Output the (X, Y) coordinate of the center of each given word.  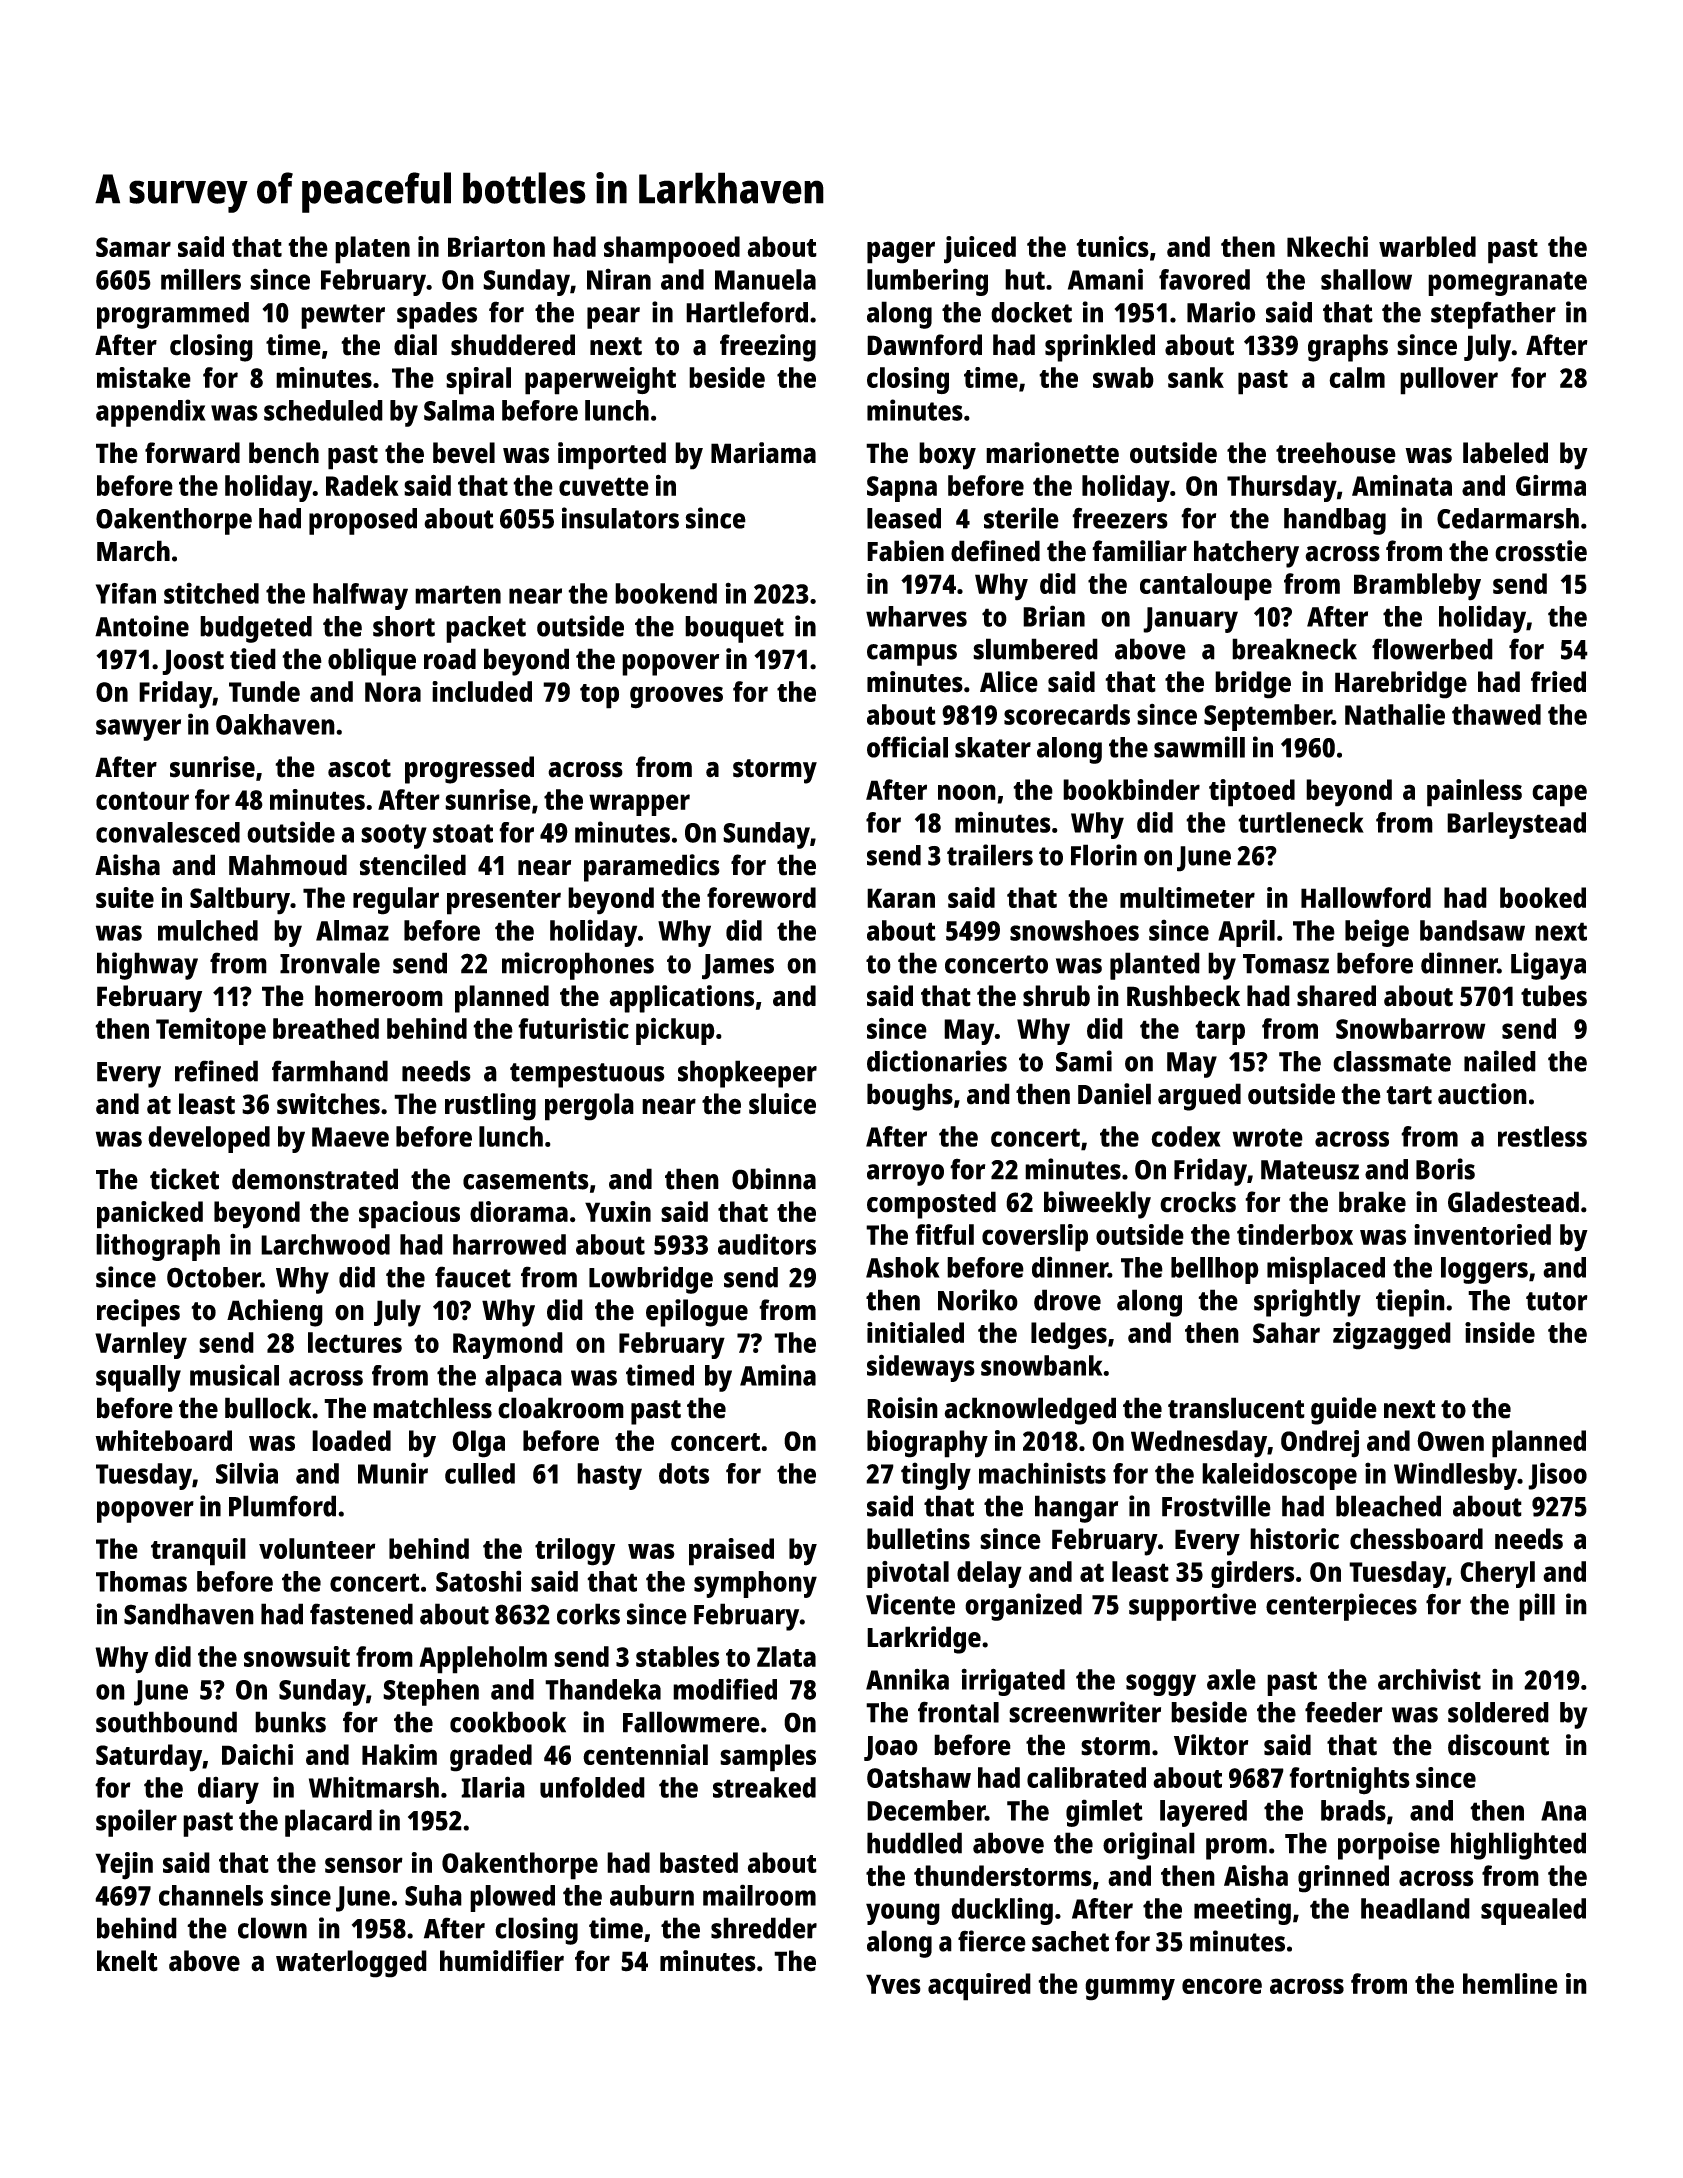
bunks (290, 1722)
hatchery (1246, 554)
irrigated (1013, 1682)
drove (1067, 1300)
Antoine (142, 626)
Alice (1009, 682)
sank (1196, 377)
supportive (1192, 1607)
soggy (1161, 1685)
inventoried (1482, 1234)
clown (272, 1928)
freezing (768, 348)
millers (201, 279)
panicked (150, 1215)
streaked (764, 1787)
